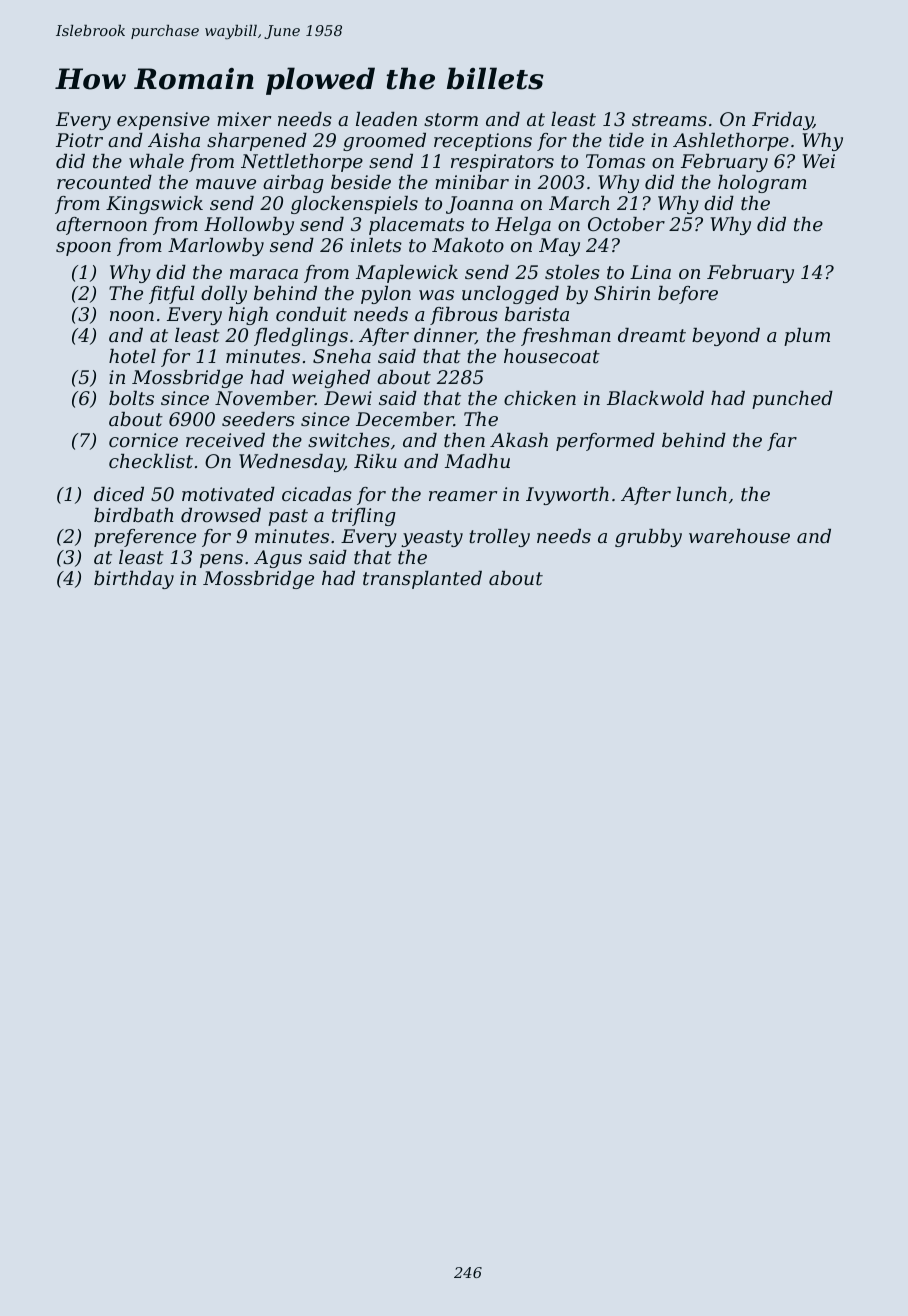  What do you see at coordinates (669, 119) in the document?
I see `streams` at bounding box center [669, 119].
